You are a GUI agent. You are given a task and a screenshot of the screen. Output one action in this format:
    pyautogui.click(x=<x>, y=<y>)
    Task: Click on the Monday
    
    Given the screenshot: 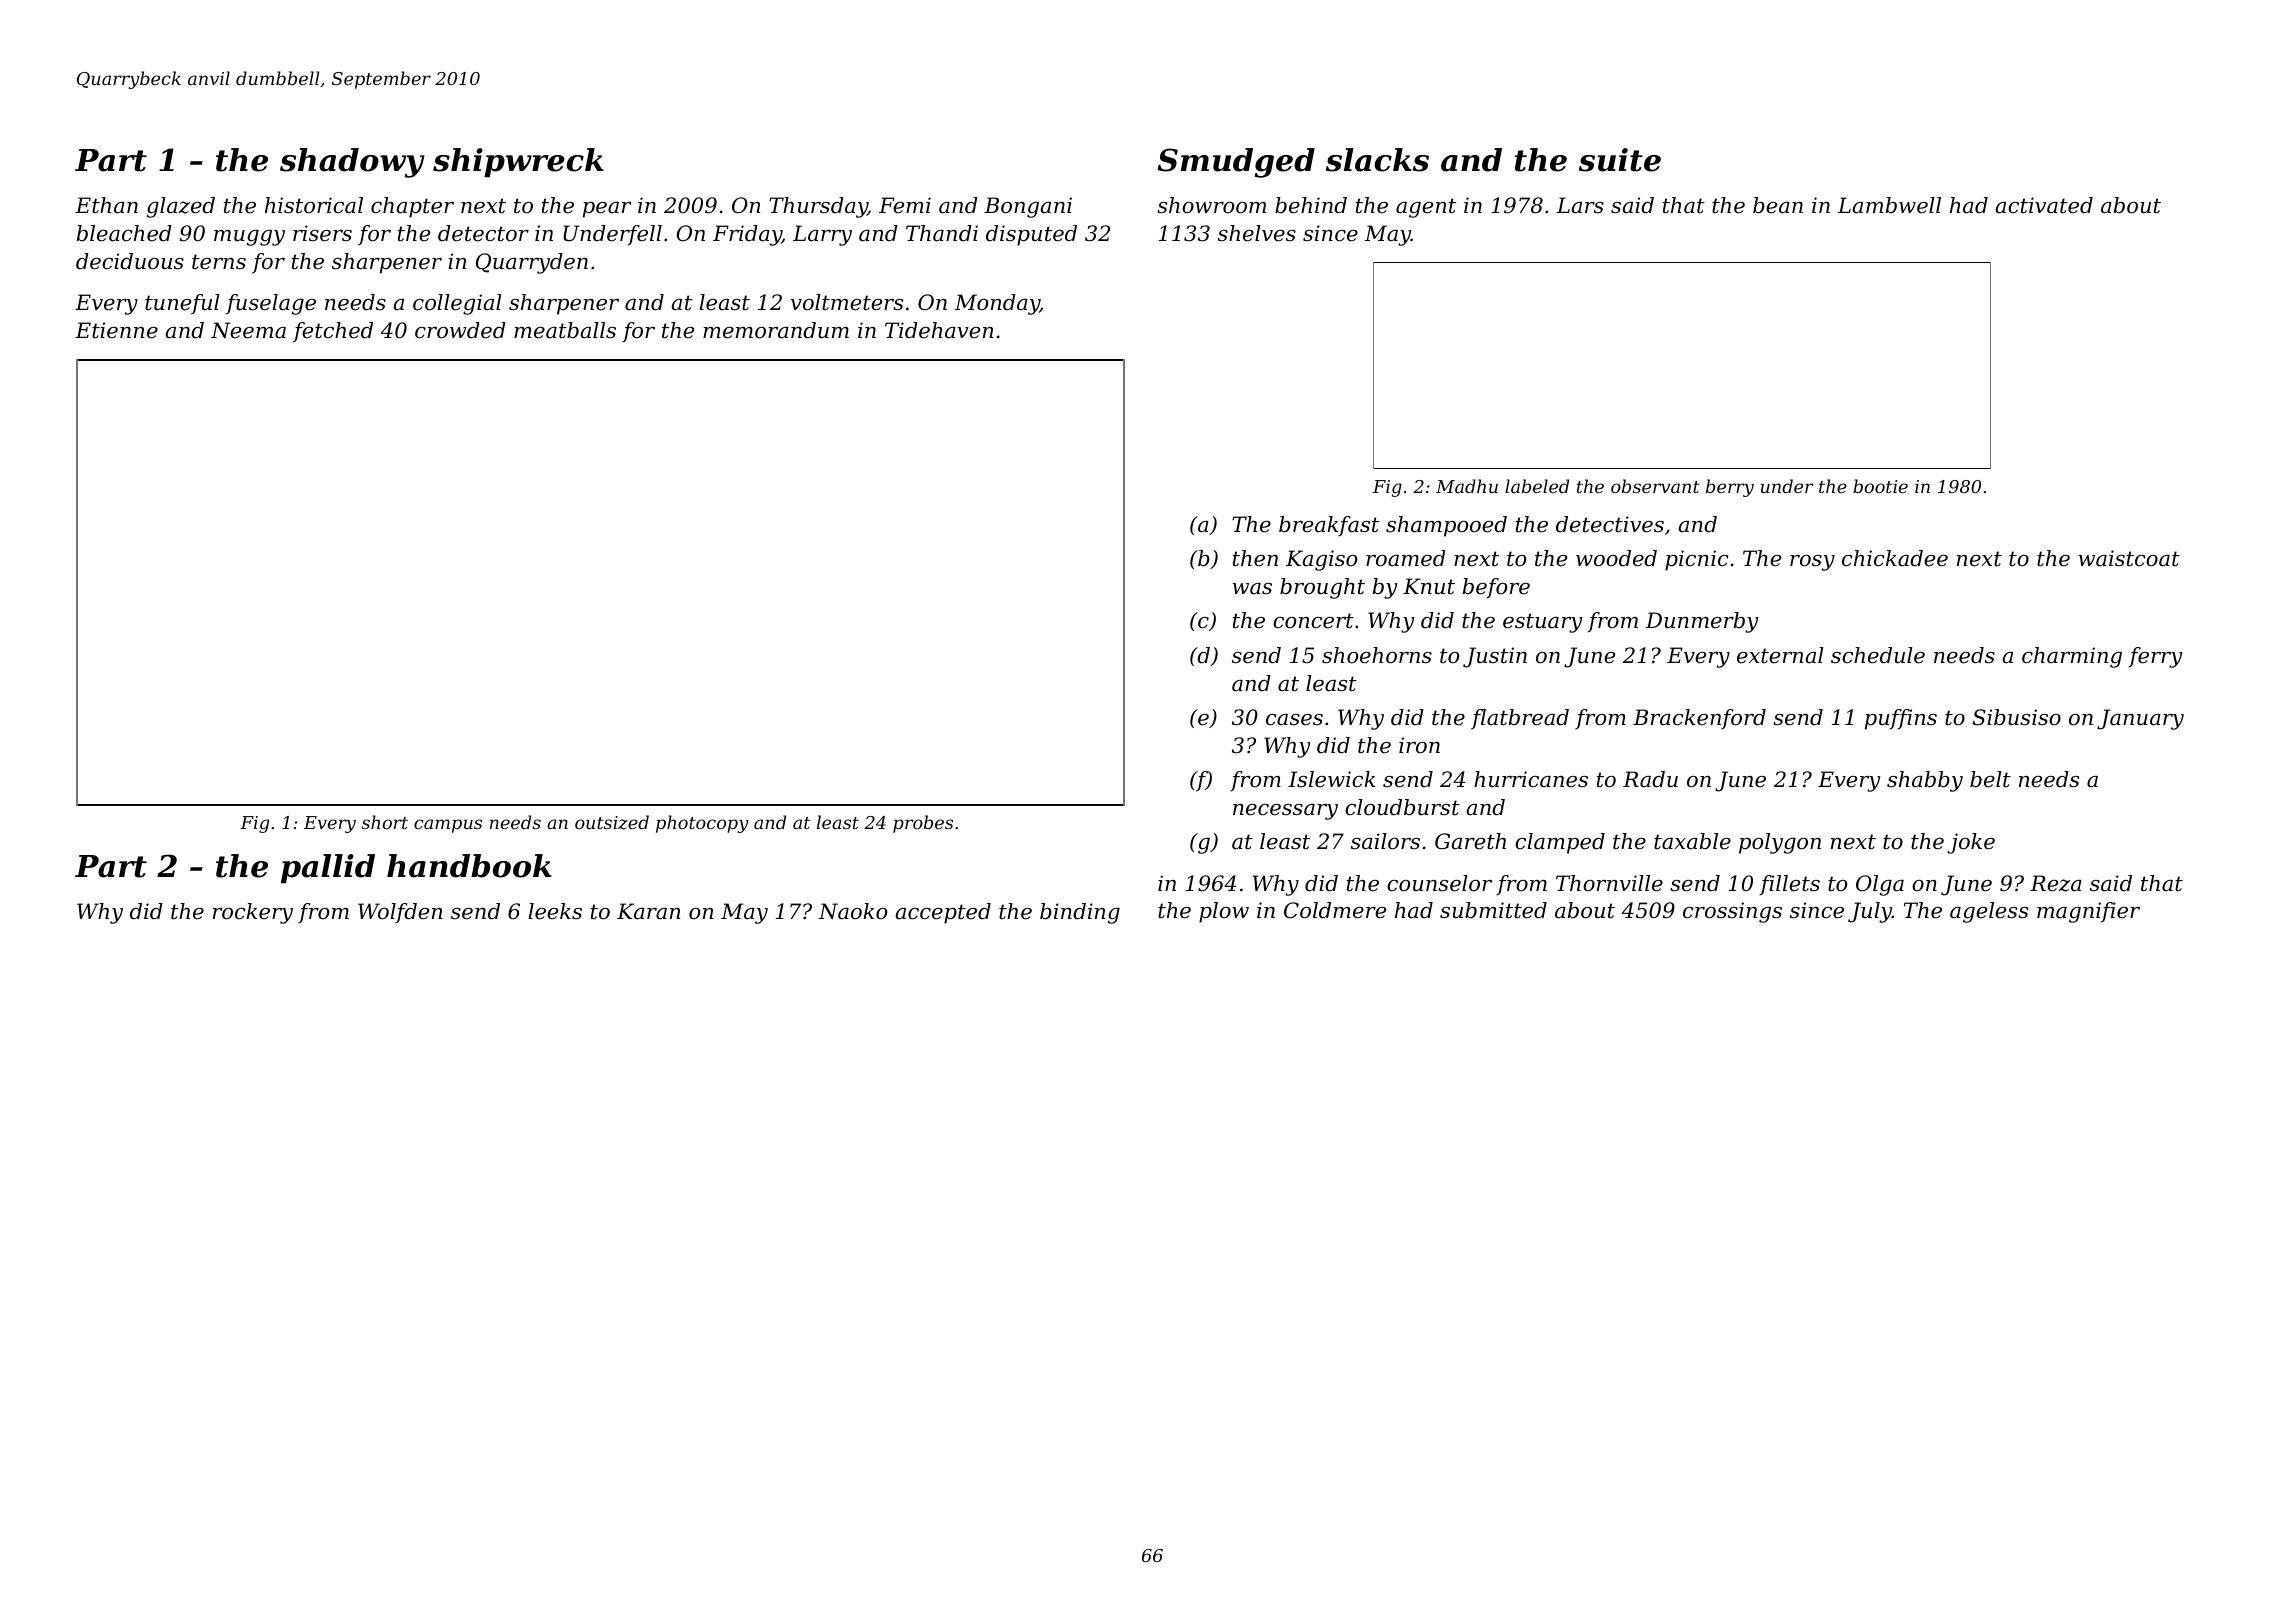 What is the action you would take?
    pyautogui.click(x=997, y=304)
